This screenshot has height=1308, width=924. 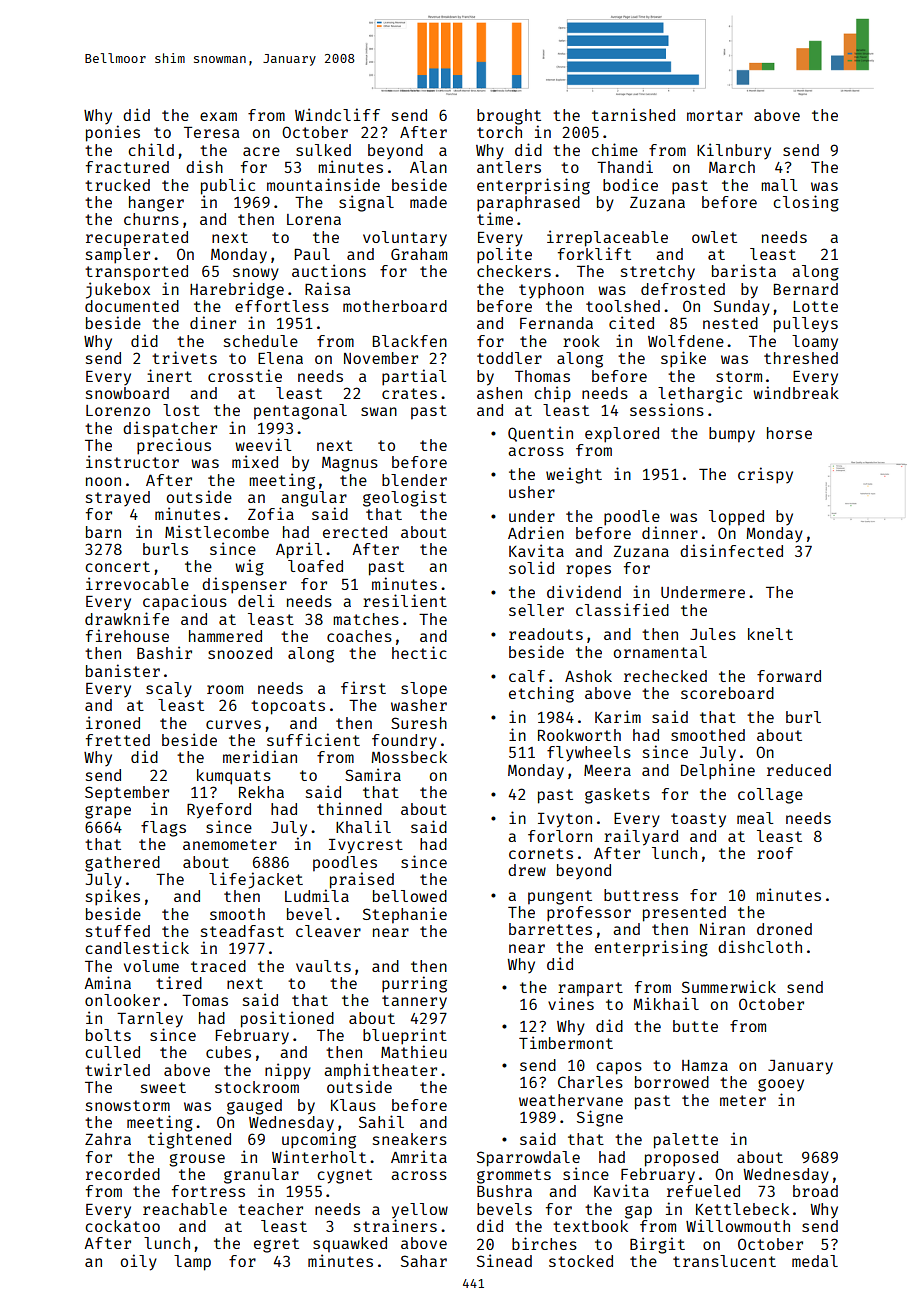 What do you see at coordinates (544, 1243) in the screenshot?
I see `birches` at bounding box center [544, 1243].
